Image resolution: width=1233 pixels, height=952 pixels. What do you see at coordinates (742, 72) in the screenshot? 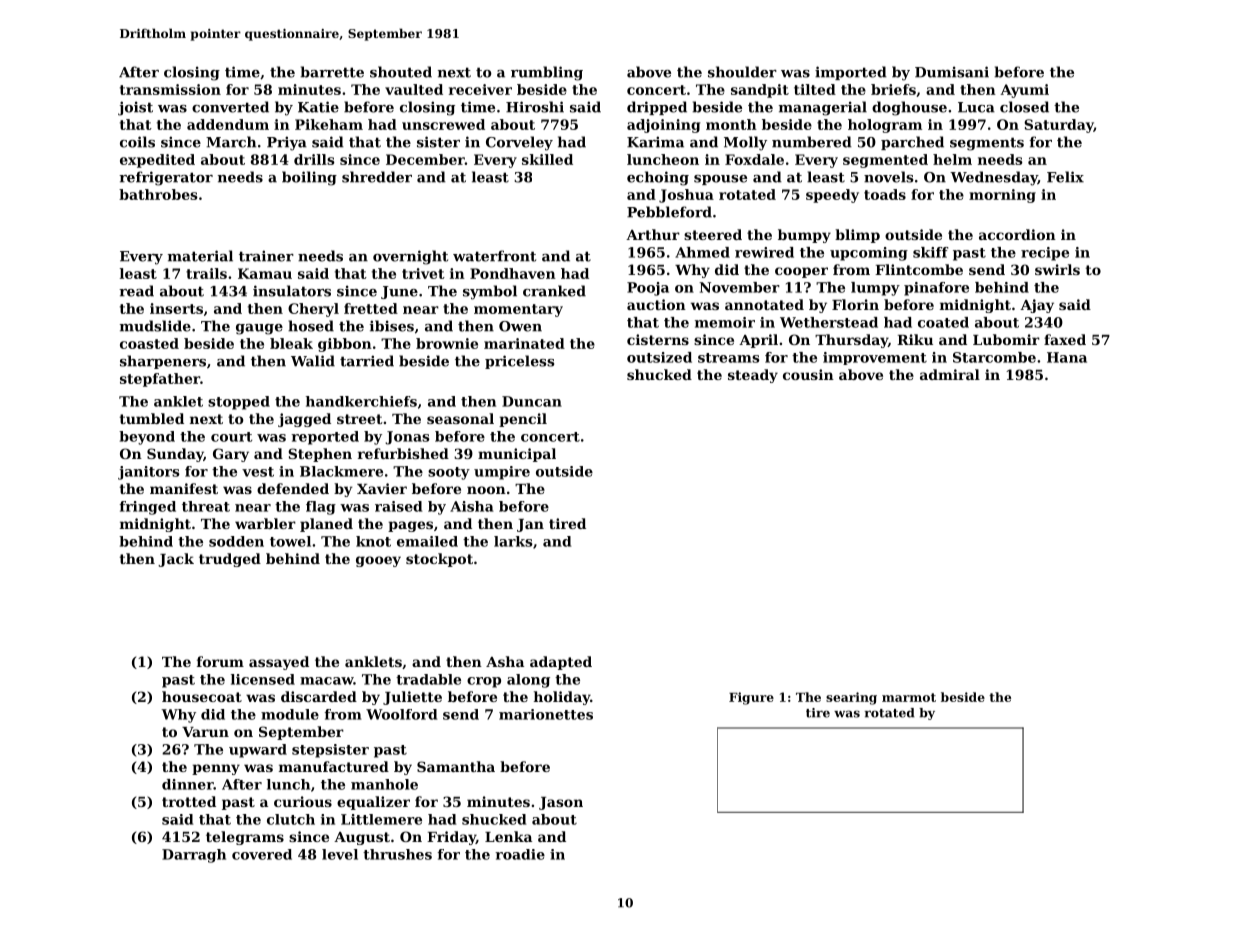
I see `shoulder` at bounding box center [742, 72].
